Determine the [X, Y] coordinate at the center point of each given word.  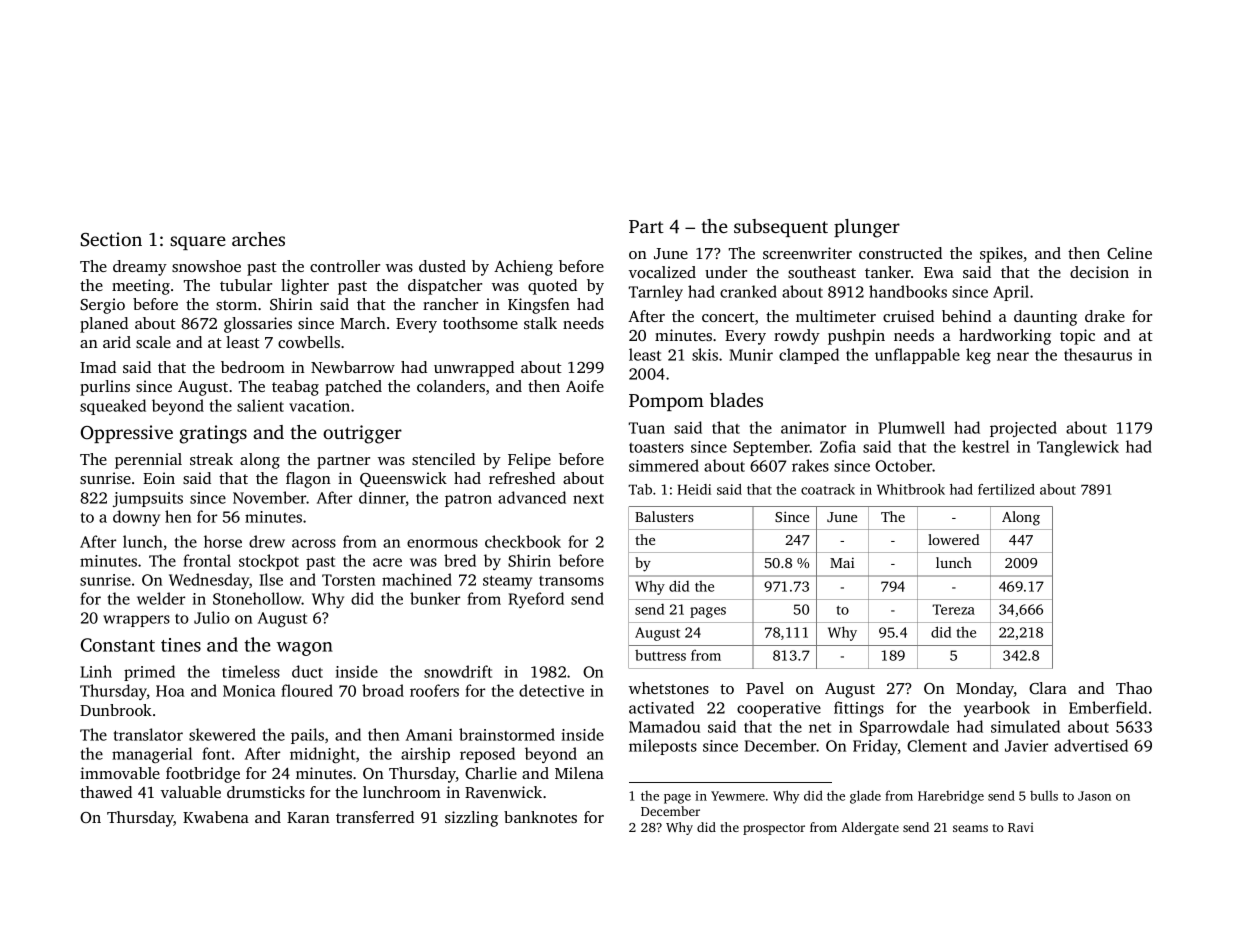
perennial [148, 461]
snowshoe [206, 266]
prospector [774, 829]
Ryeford [536, 600]
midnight [322, 755]
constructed [900, 253]
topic [1077, 337]
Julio [212, 617]
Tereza [953, 609]
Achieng [523, 268]
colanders [451, 386]
